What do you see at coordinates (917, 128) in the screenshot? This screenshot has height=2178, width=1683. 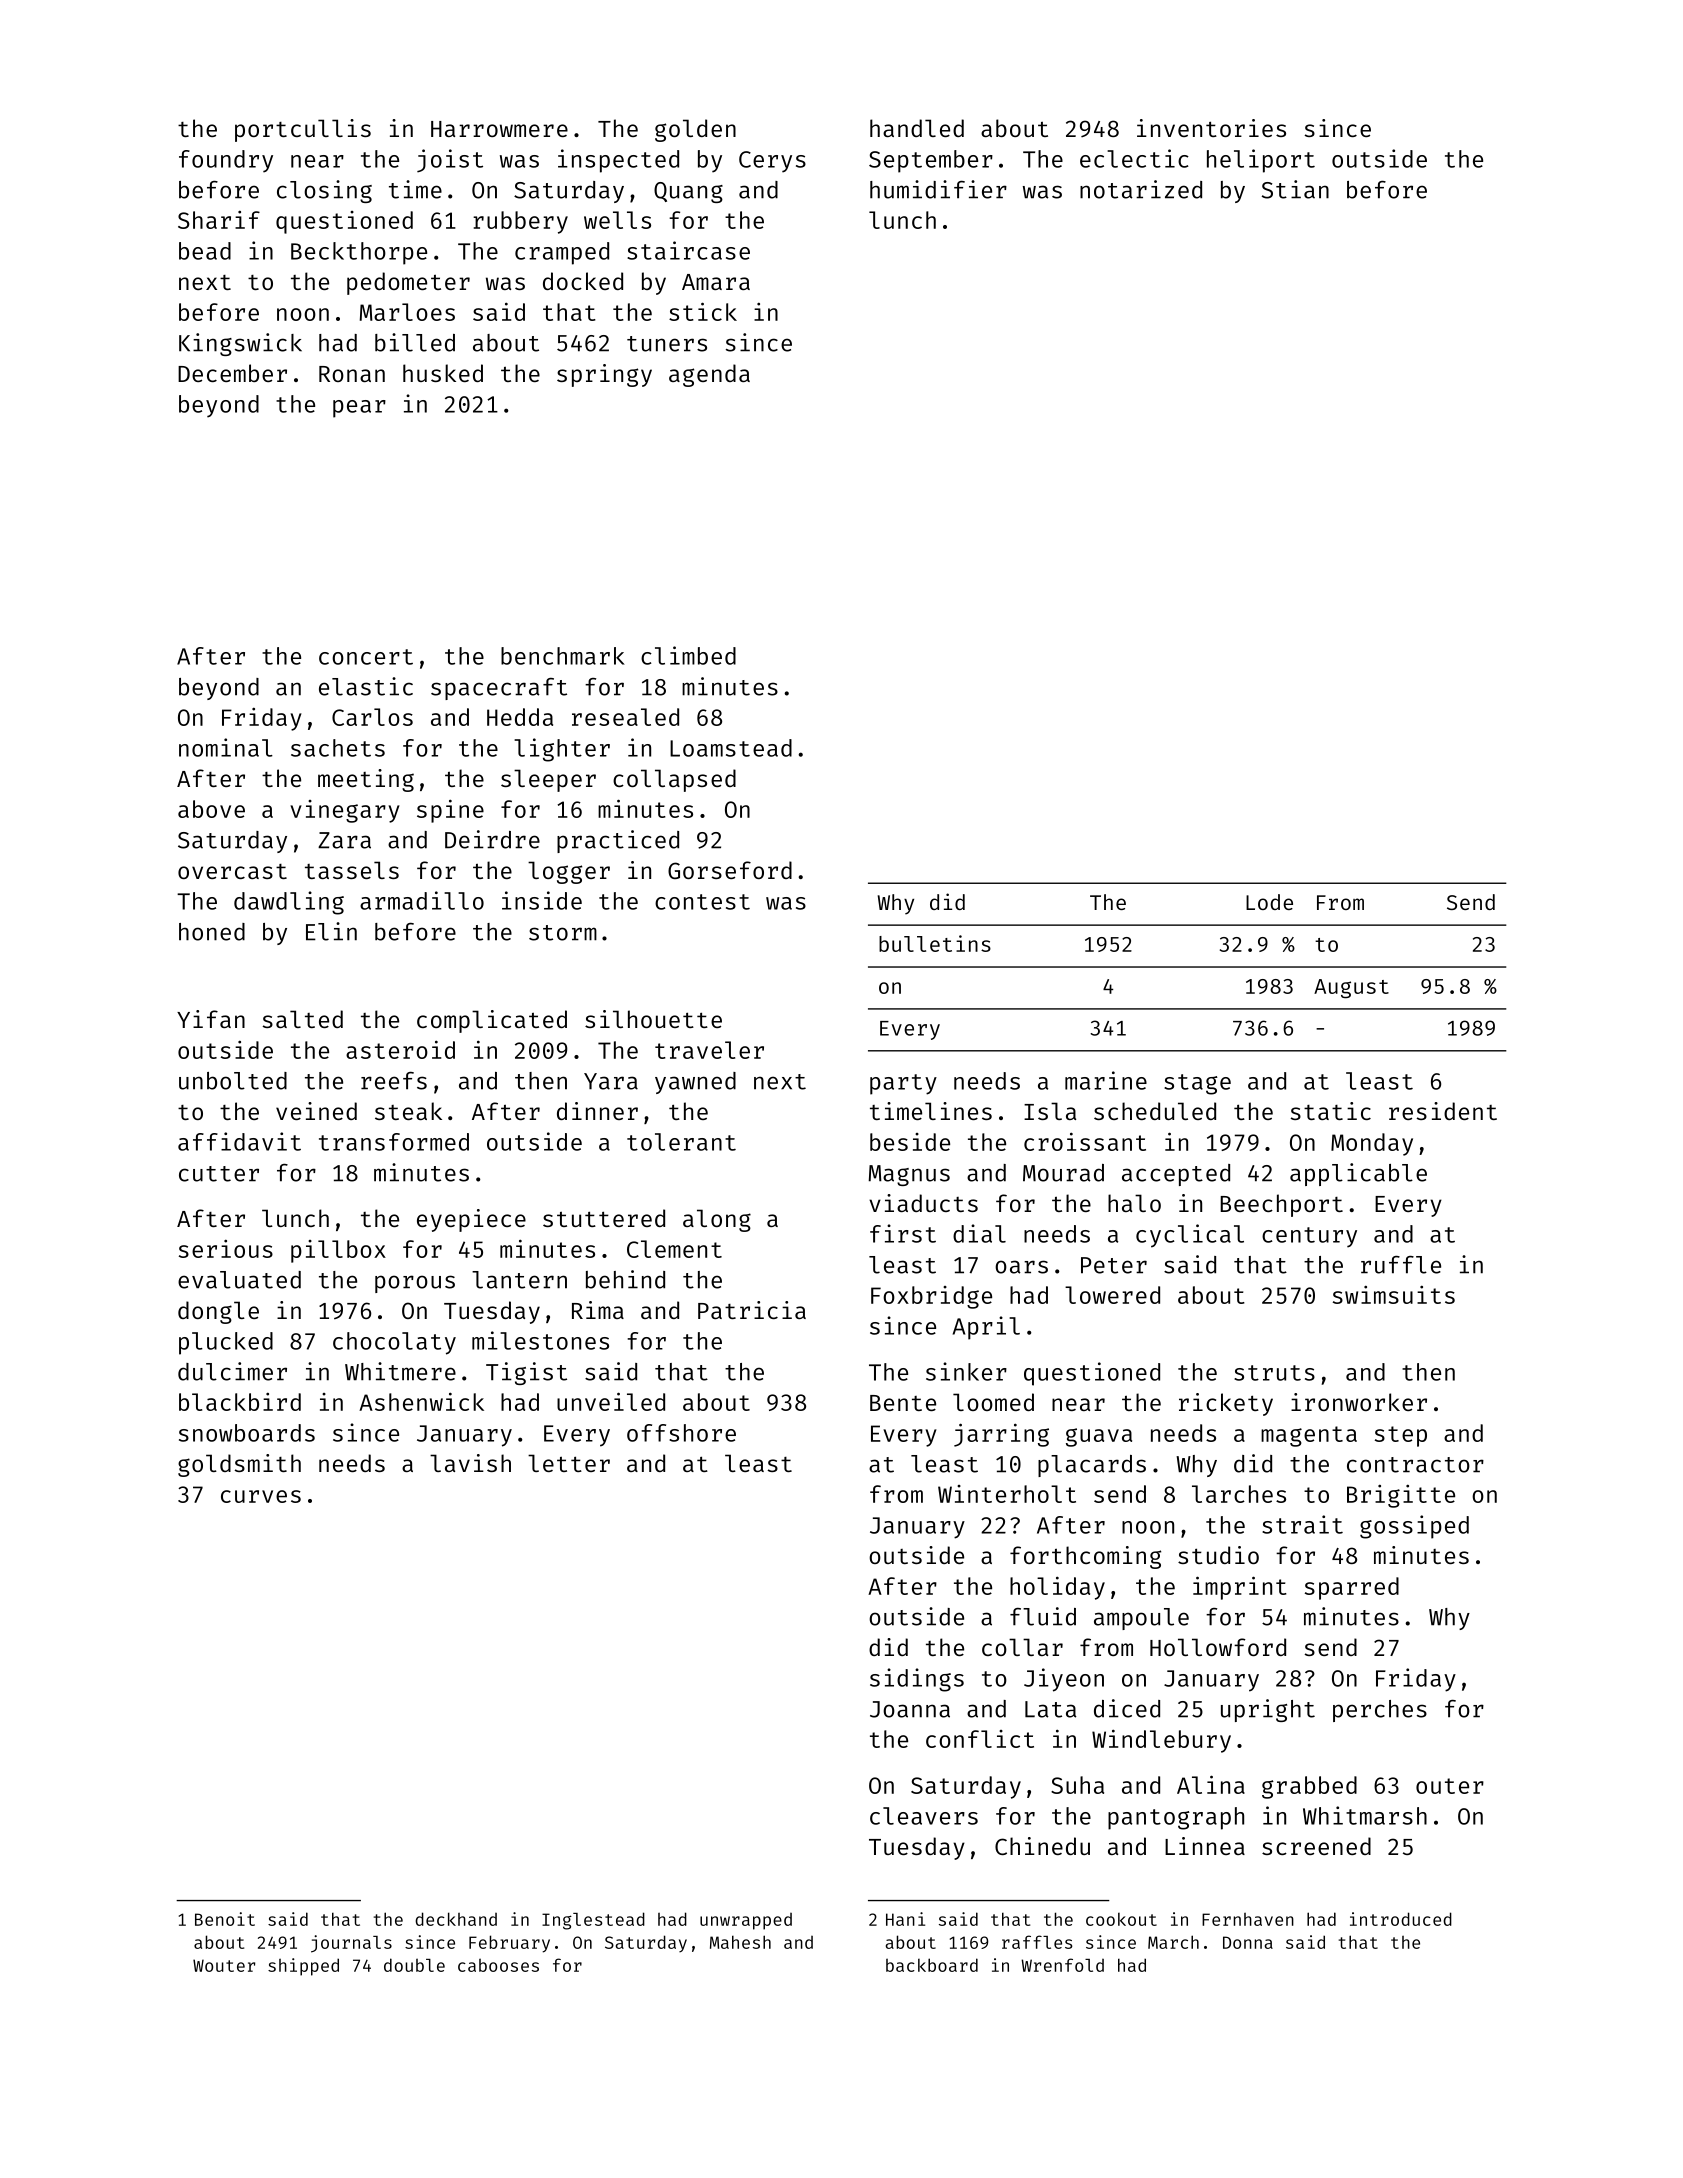 I see `handled` at bounding box center [917, 128].
